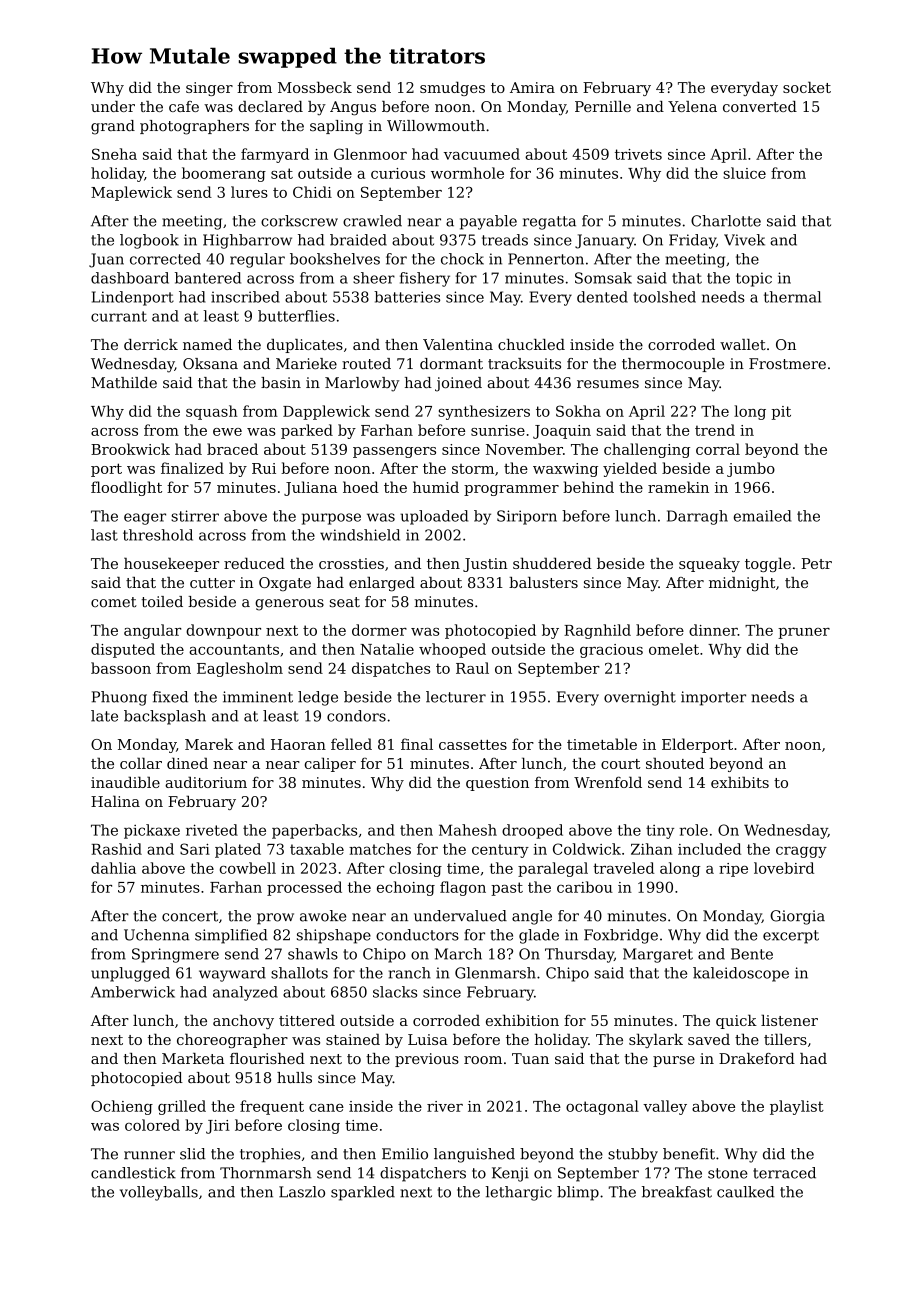  What do you see at coordinates (133, 1173) in the screenshot?
I see `candlestick` at bounding box center [133, 1173].
